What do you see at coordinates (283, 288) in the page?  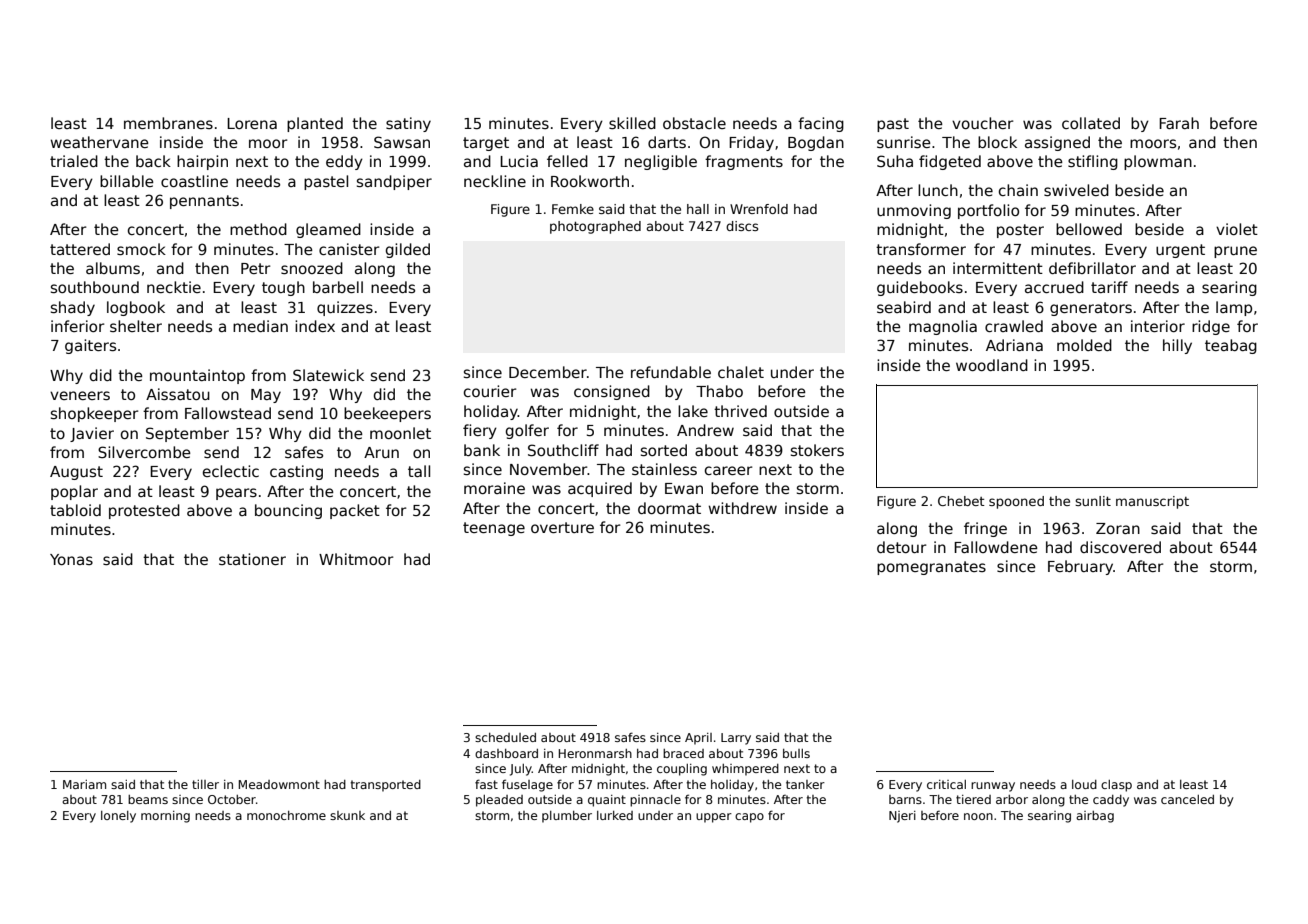 I see `tough` at bounding box center [283, 288].
